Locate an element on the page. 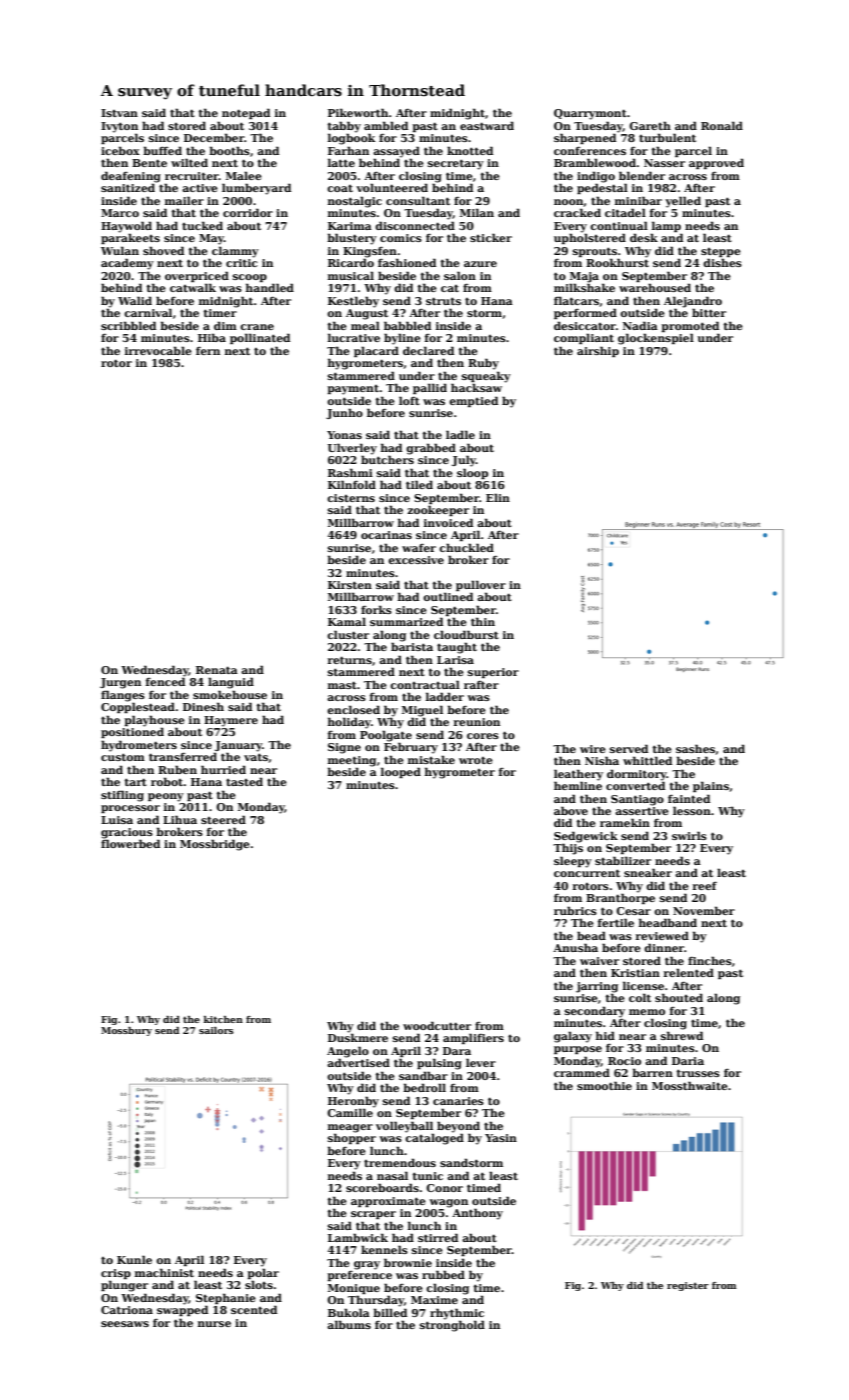  Angelo is located at coordinates (348, 1052).
